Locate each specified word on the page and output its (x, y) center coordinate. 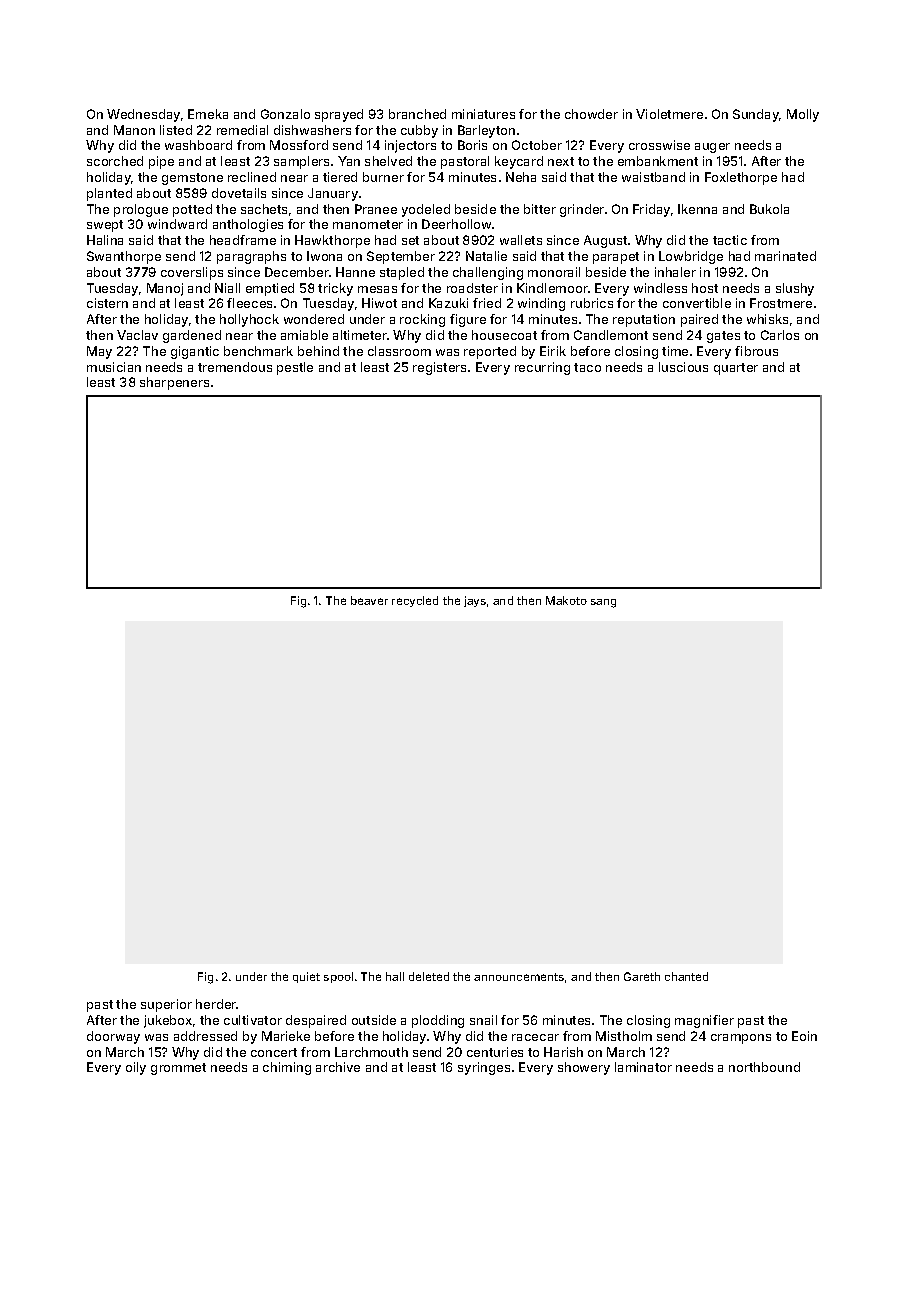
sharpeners (174, 383)
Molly (803, 115)
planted (109, 194)
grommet (178, 1069)
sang (603, 603)
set (410, 240)
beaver (369, 600)
